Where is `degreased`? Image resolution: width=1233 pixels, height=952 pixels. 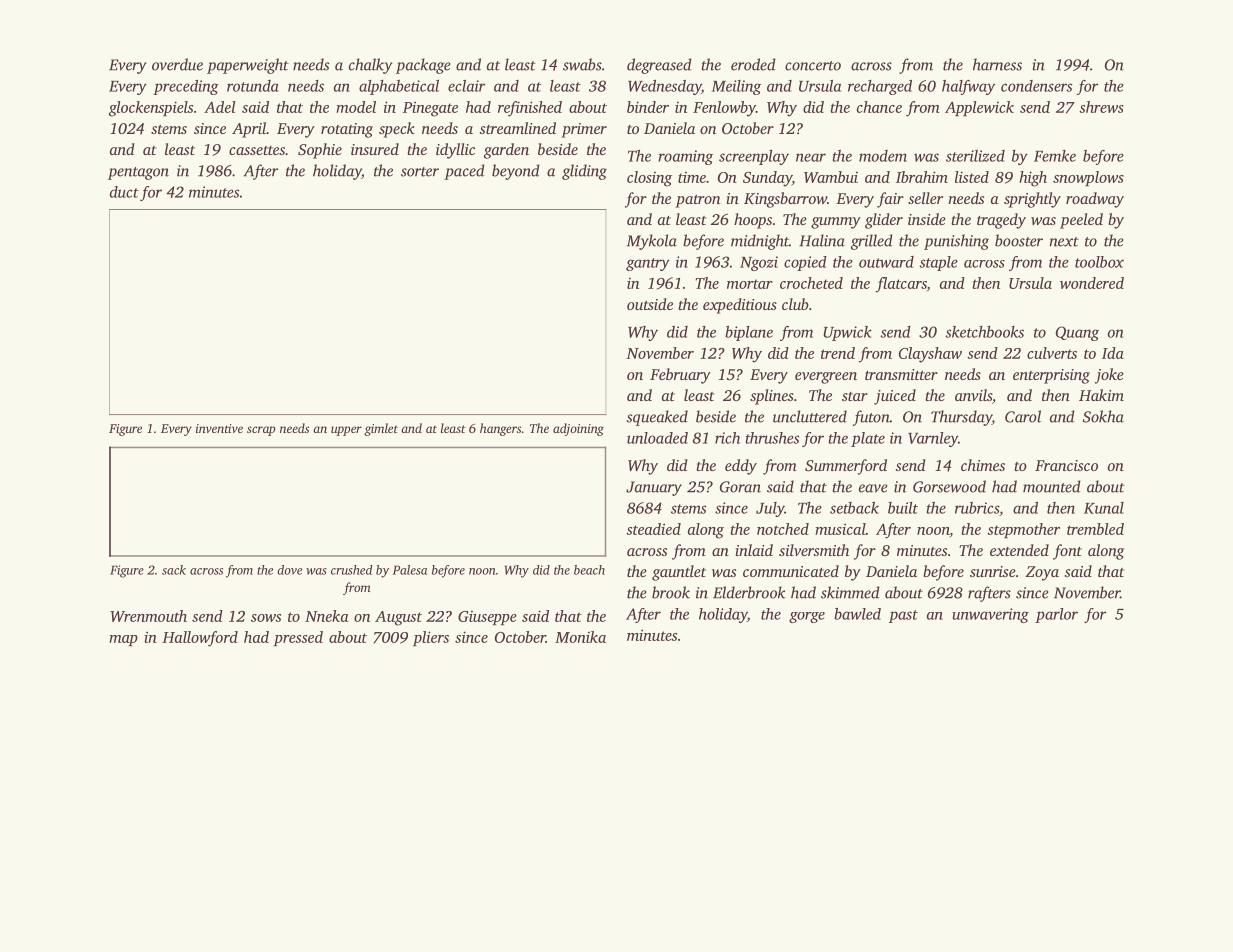 degreased is located at coordinates (659, 66).
